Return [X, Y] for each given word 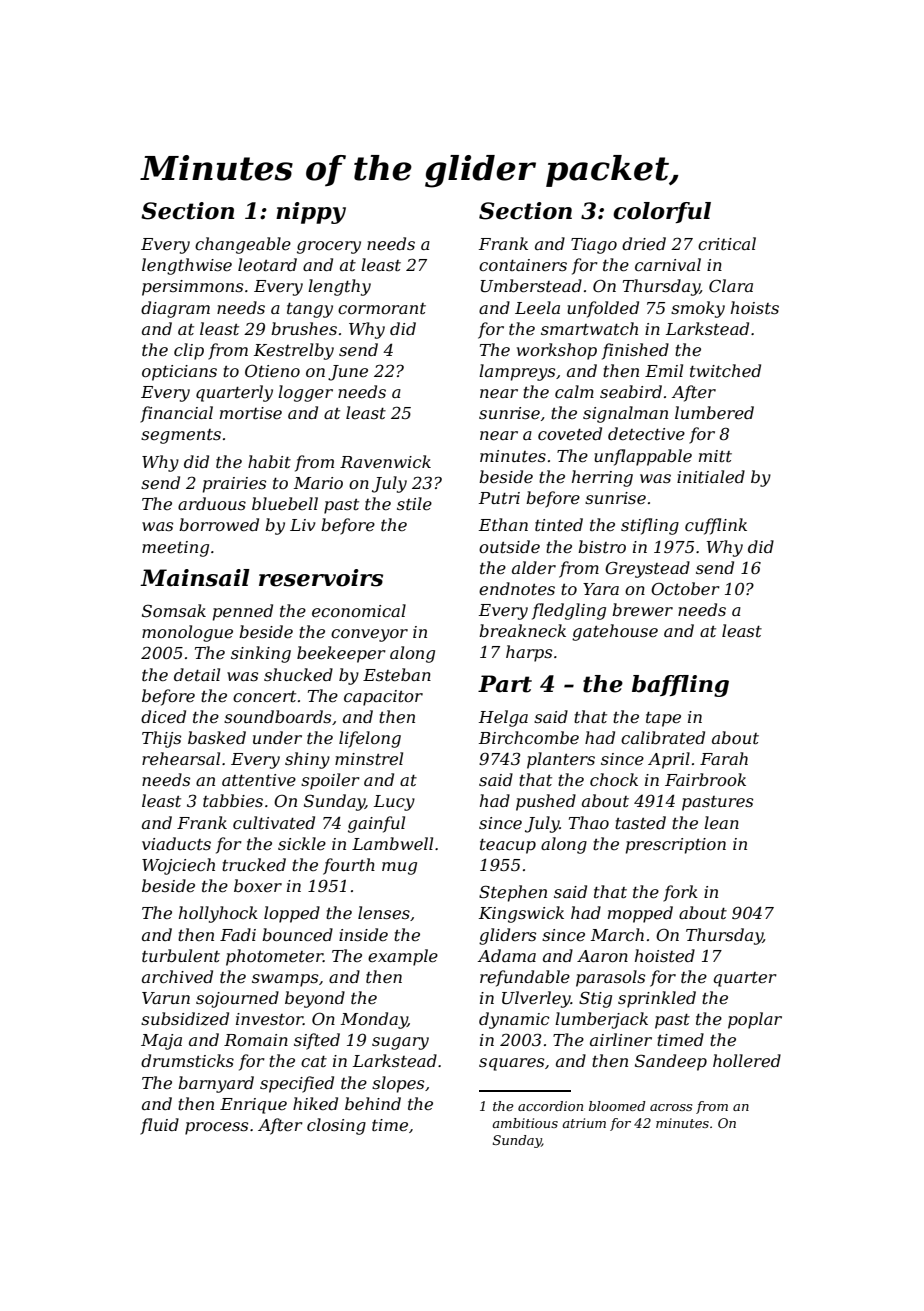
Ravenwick [385, 461]
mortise [251, 413]
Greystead [647, 569]
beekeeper [341, 654]
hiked [315, 1103]
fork [680, 893]
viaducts [176, 843]
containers [523, 265]
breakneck [522, 630]
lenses [384, 912]
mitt [715, 456]
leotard [267, 264]
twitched [725, 370]
